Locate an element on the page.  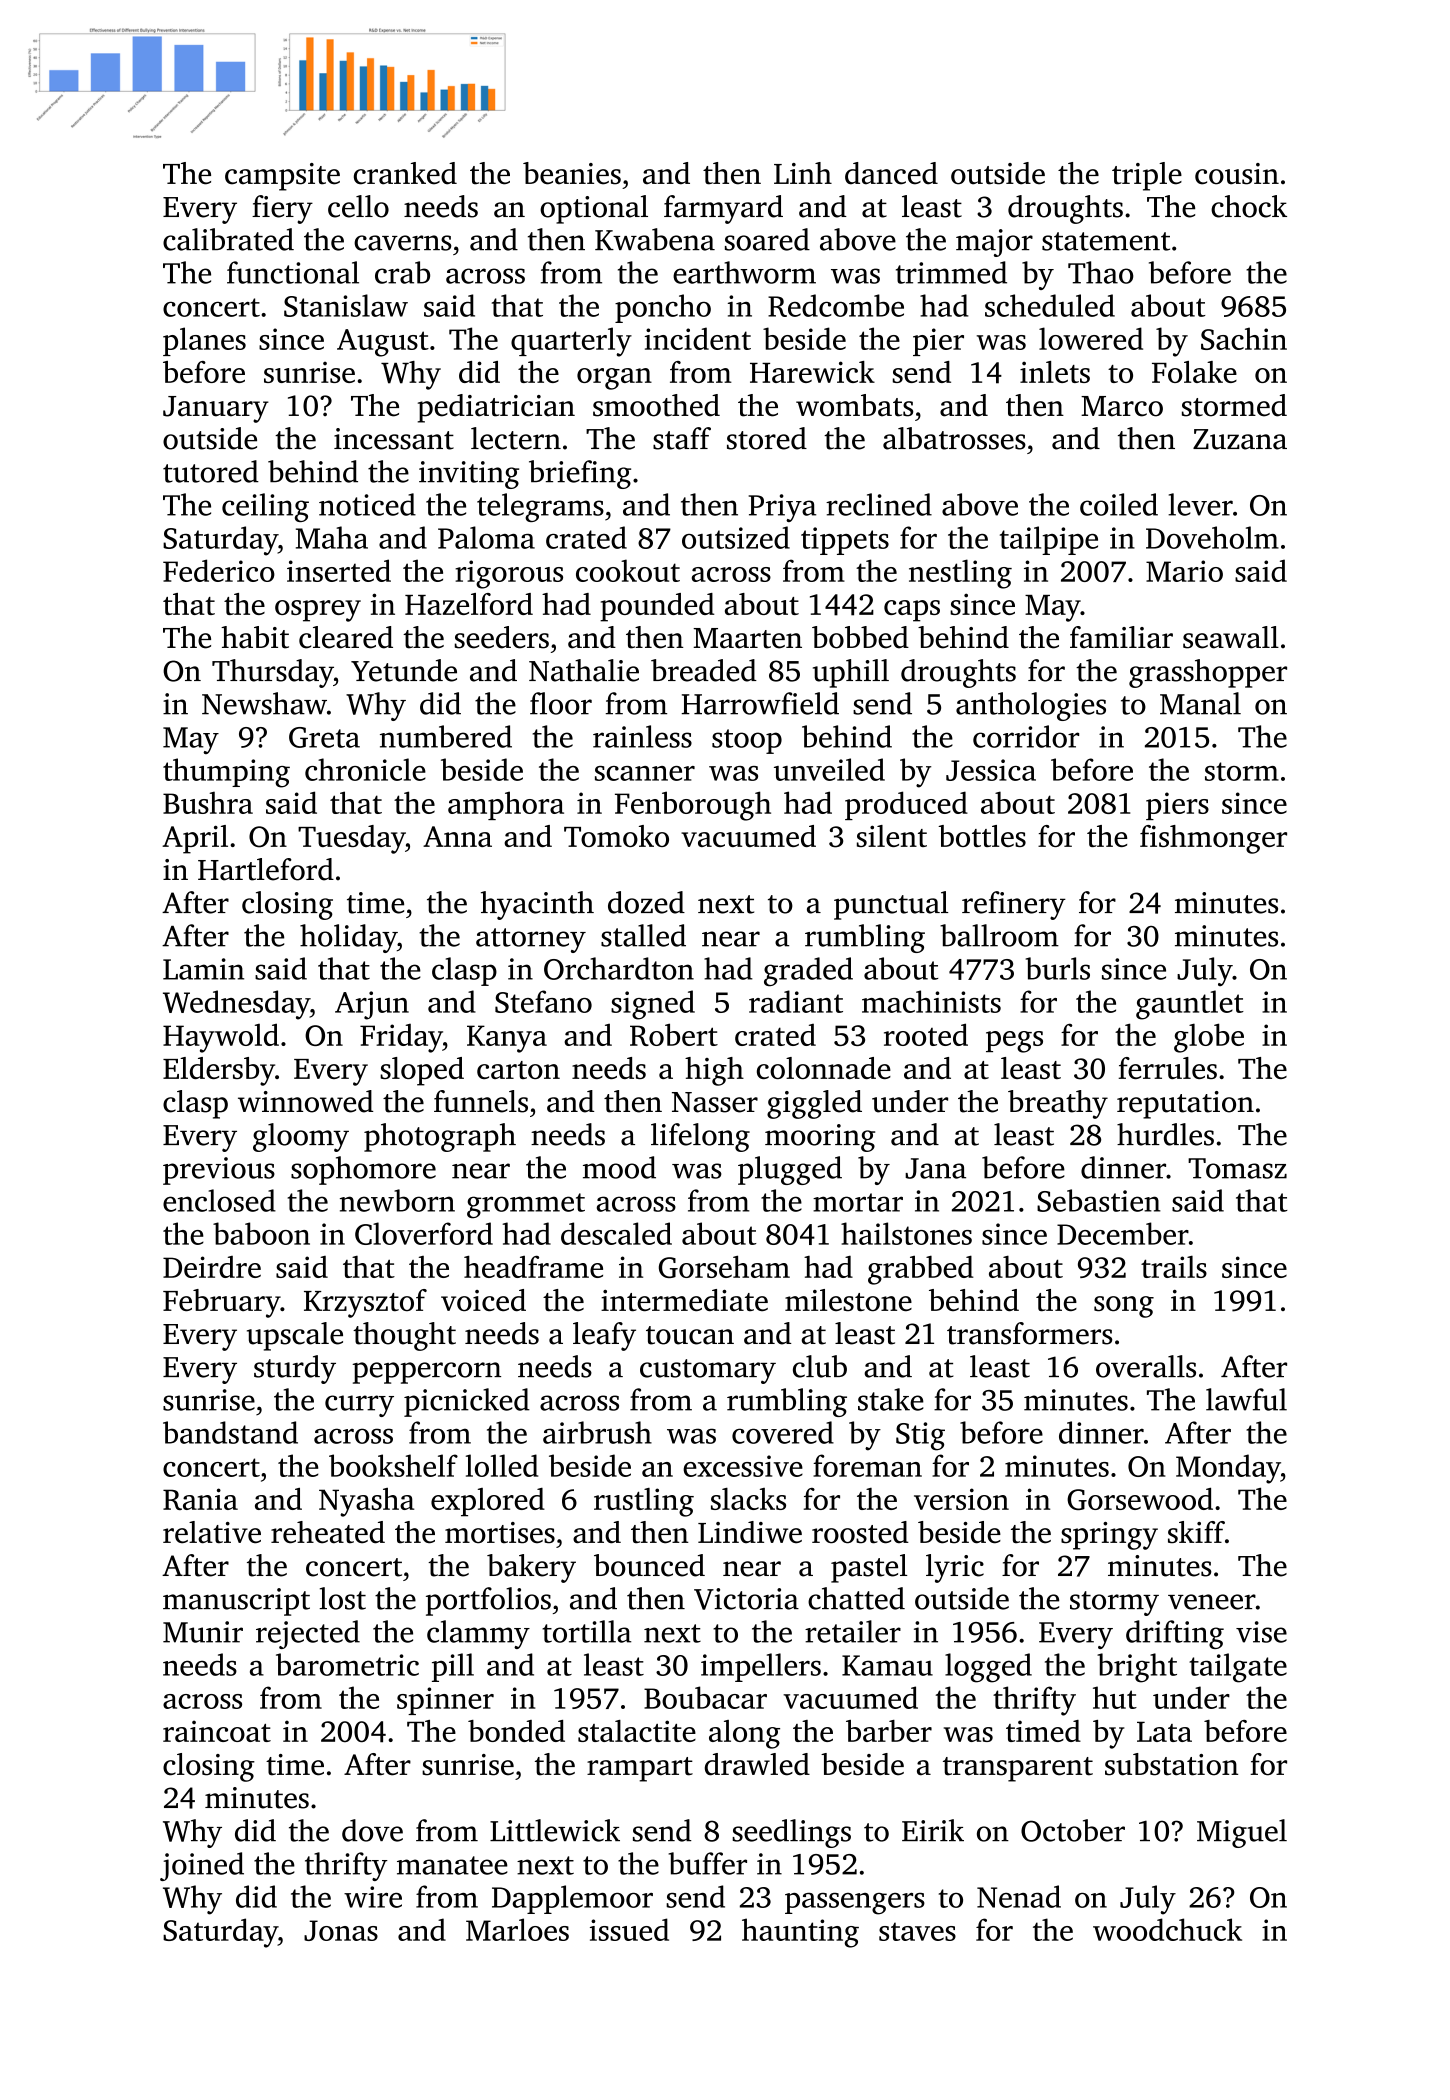
barometric is located at coordinates (347, 1664).
